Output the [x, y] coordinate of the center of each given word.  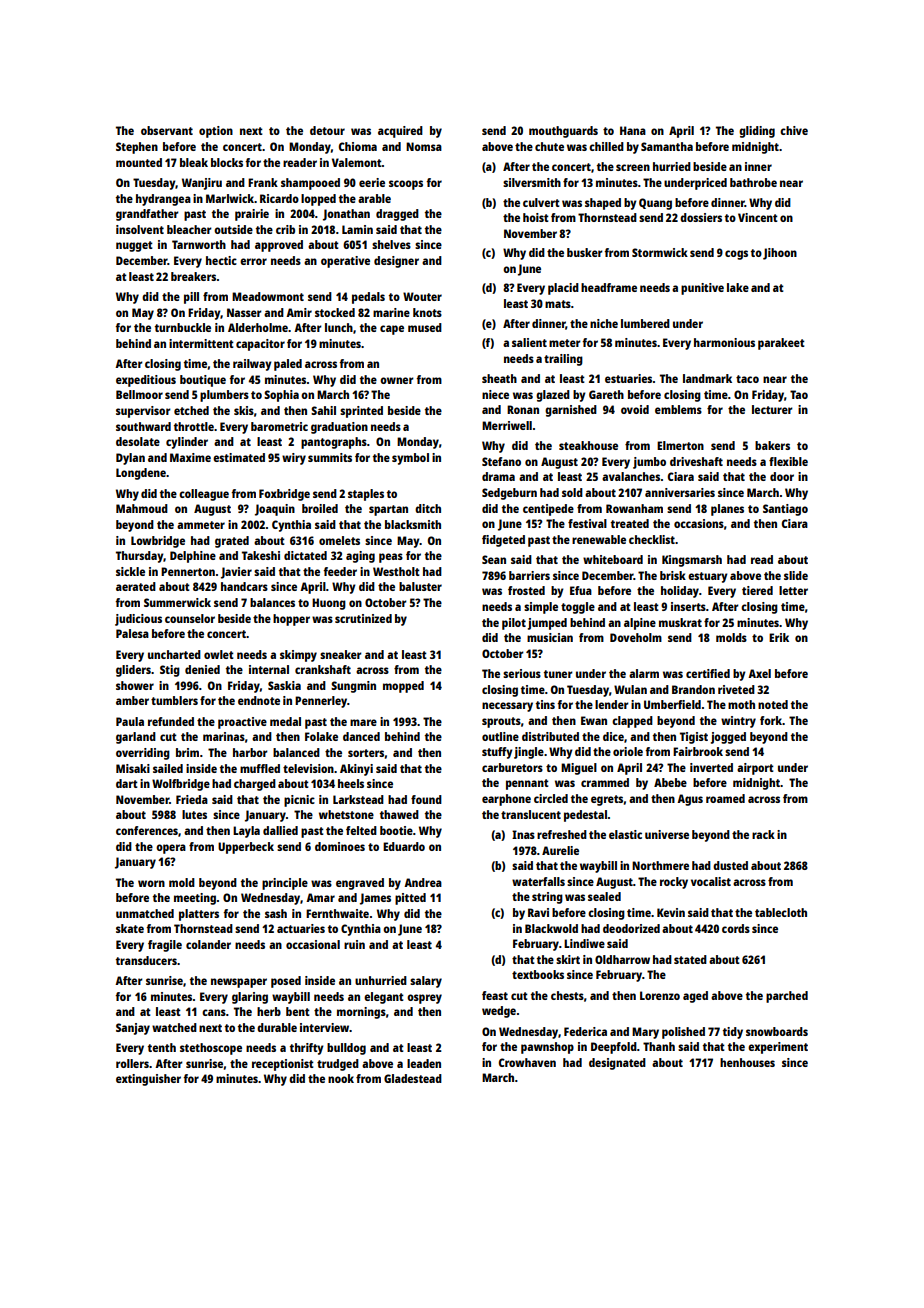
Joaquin [275, 510]
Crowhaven [527, 1062]
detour [327, 130]
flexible [788, 461]
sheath [499, 378]
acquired [400, 132]
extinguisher [148, 1080]
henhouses [747, 1062]
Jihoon [780, 254]
